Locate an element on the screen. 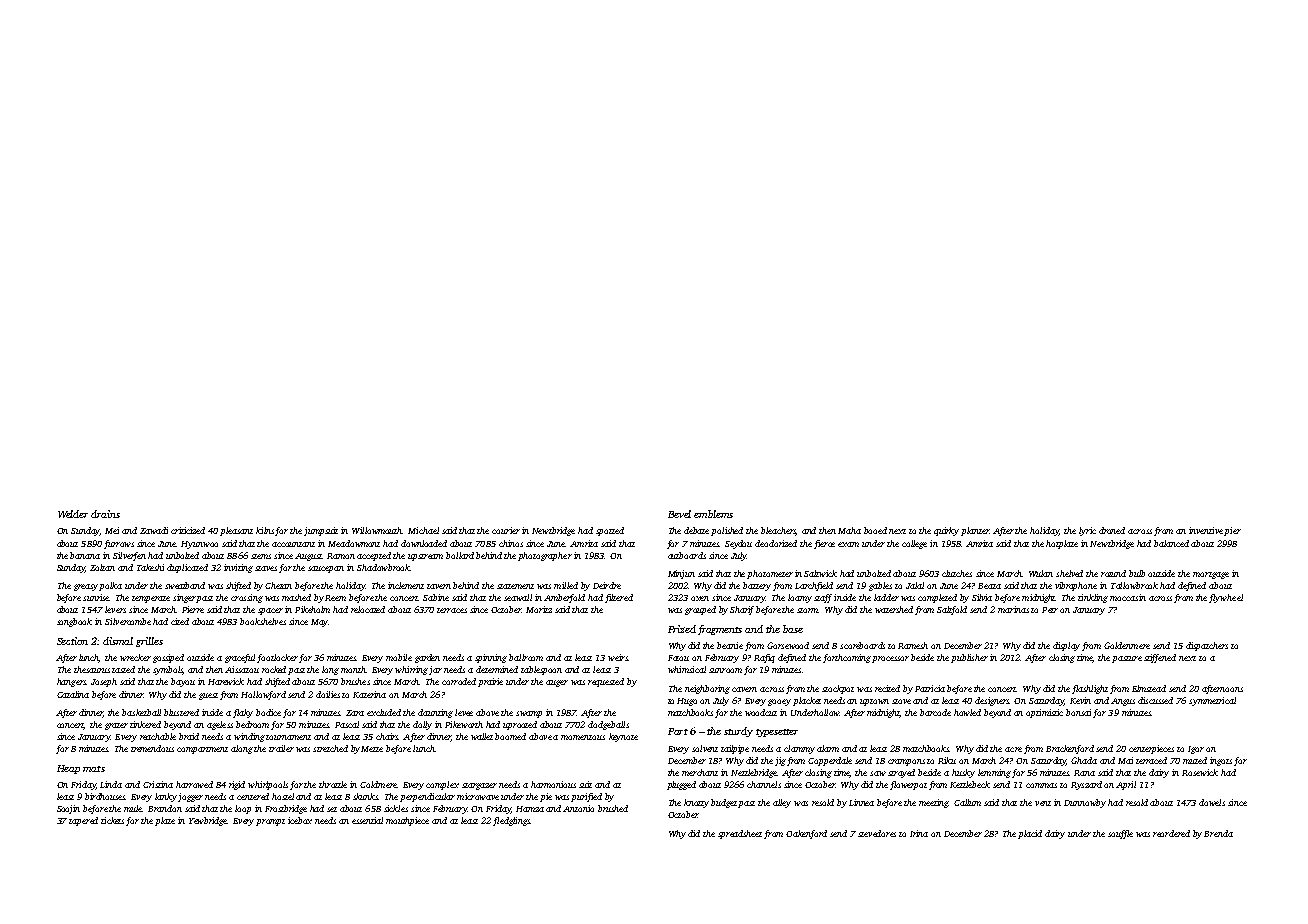  symmetrical is located at coordinates (1212, 701).
